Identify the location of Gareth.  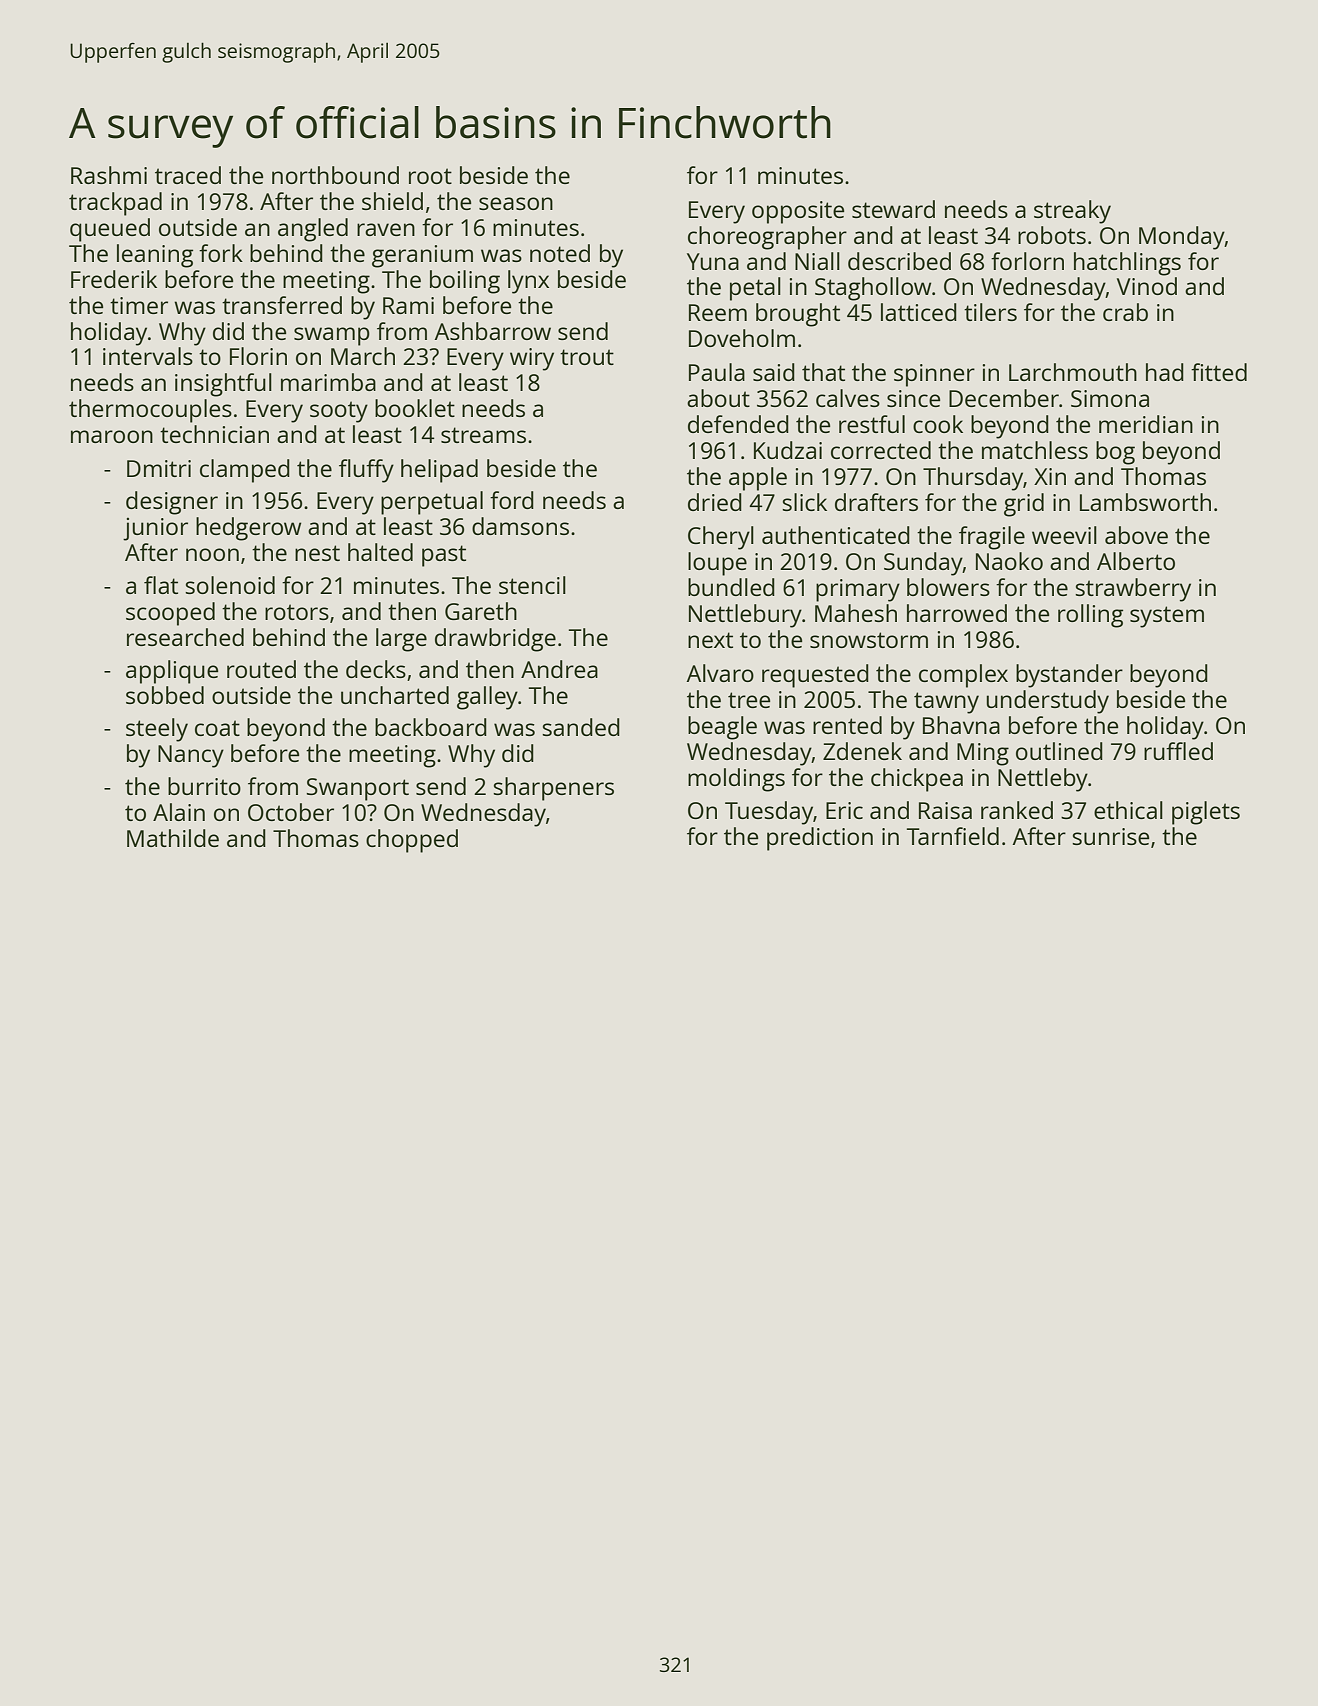
(481, 611).
